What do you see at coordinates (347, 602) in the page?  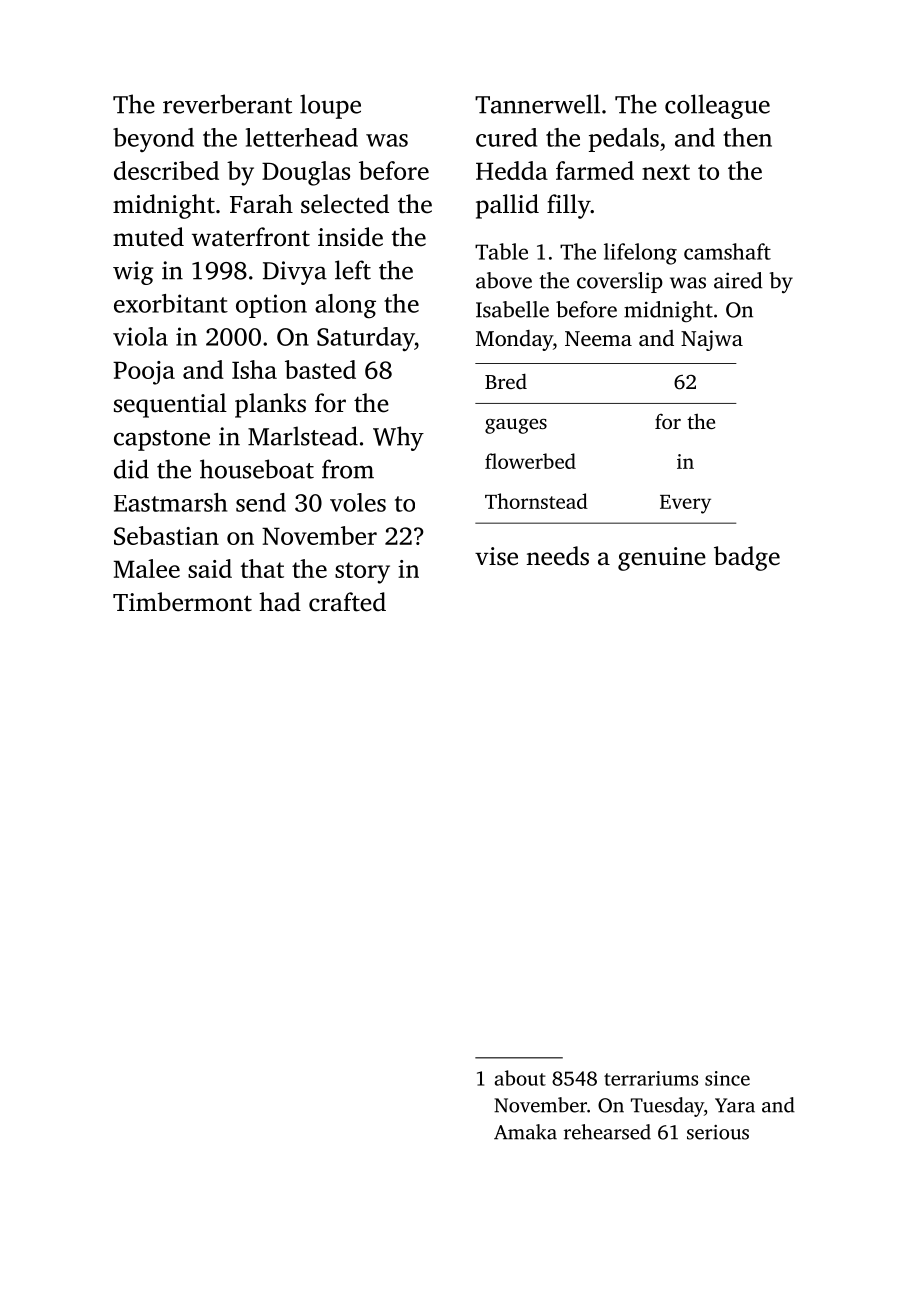 I see `crafted` at bounding box center [347, 602].
